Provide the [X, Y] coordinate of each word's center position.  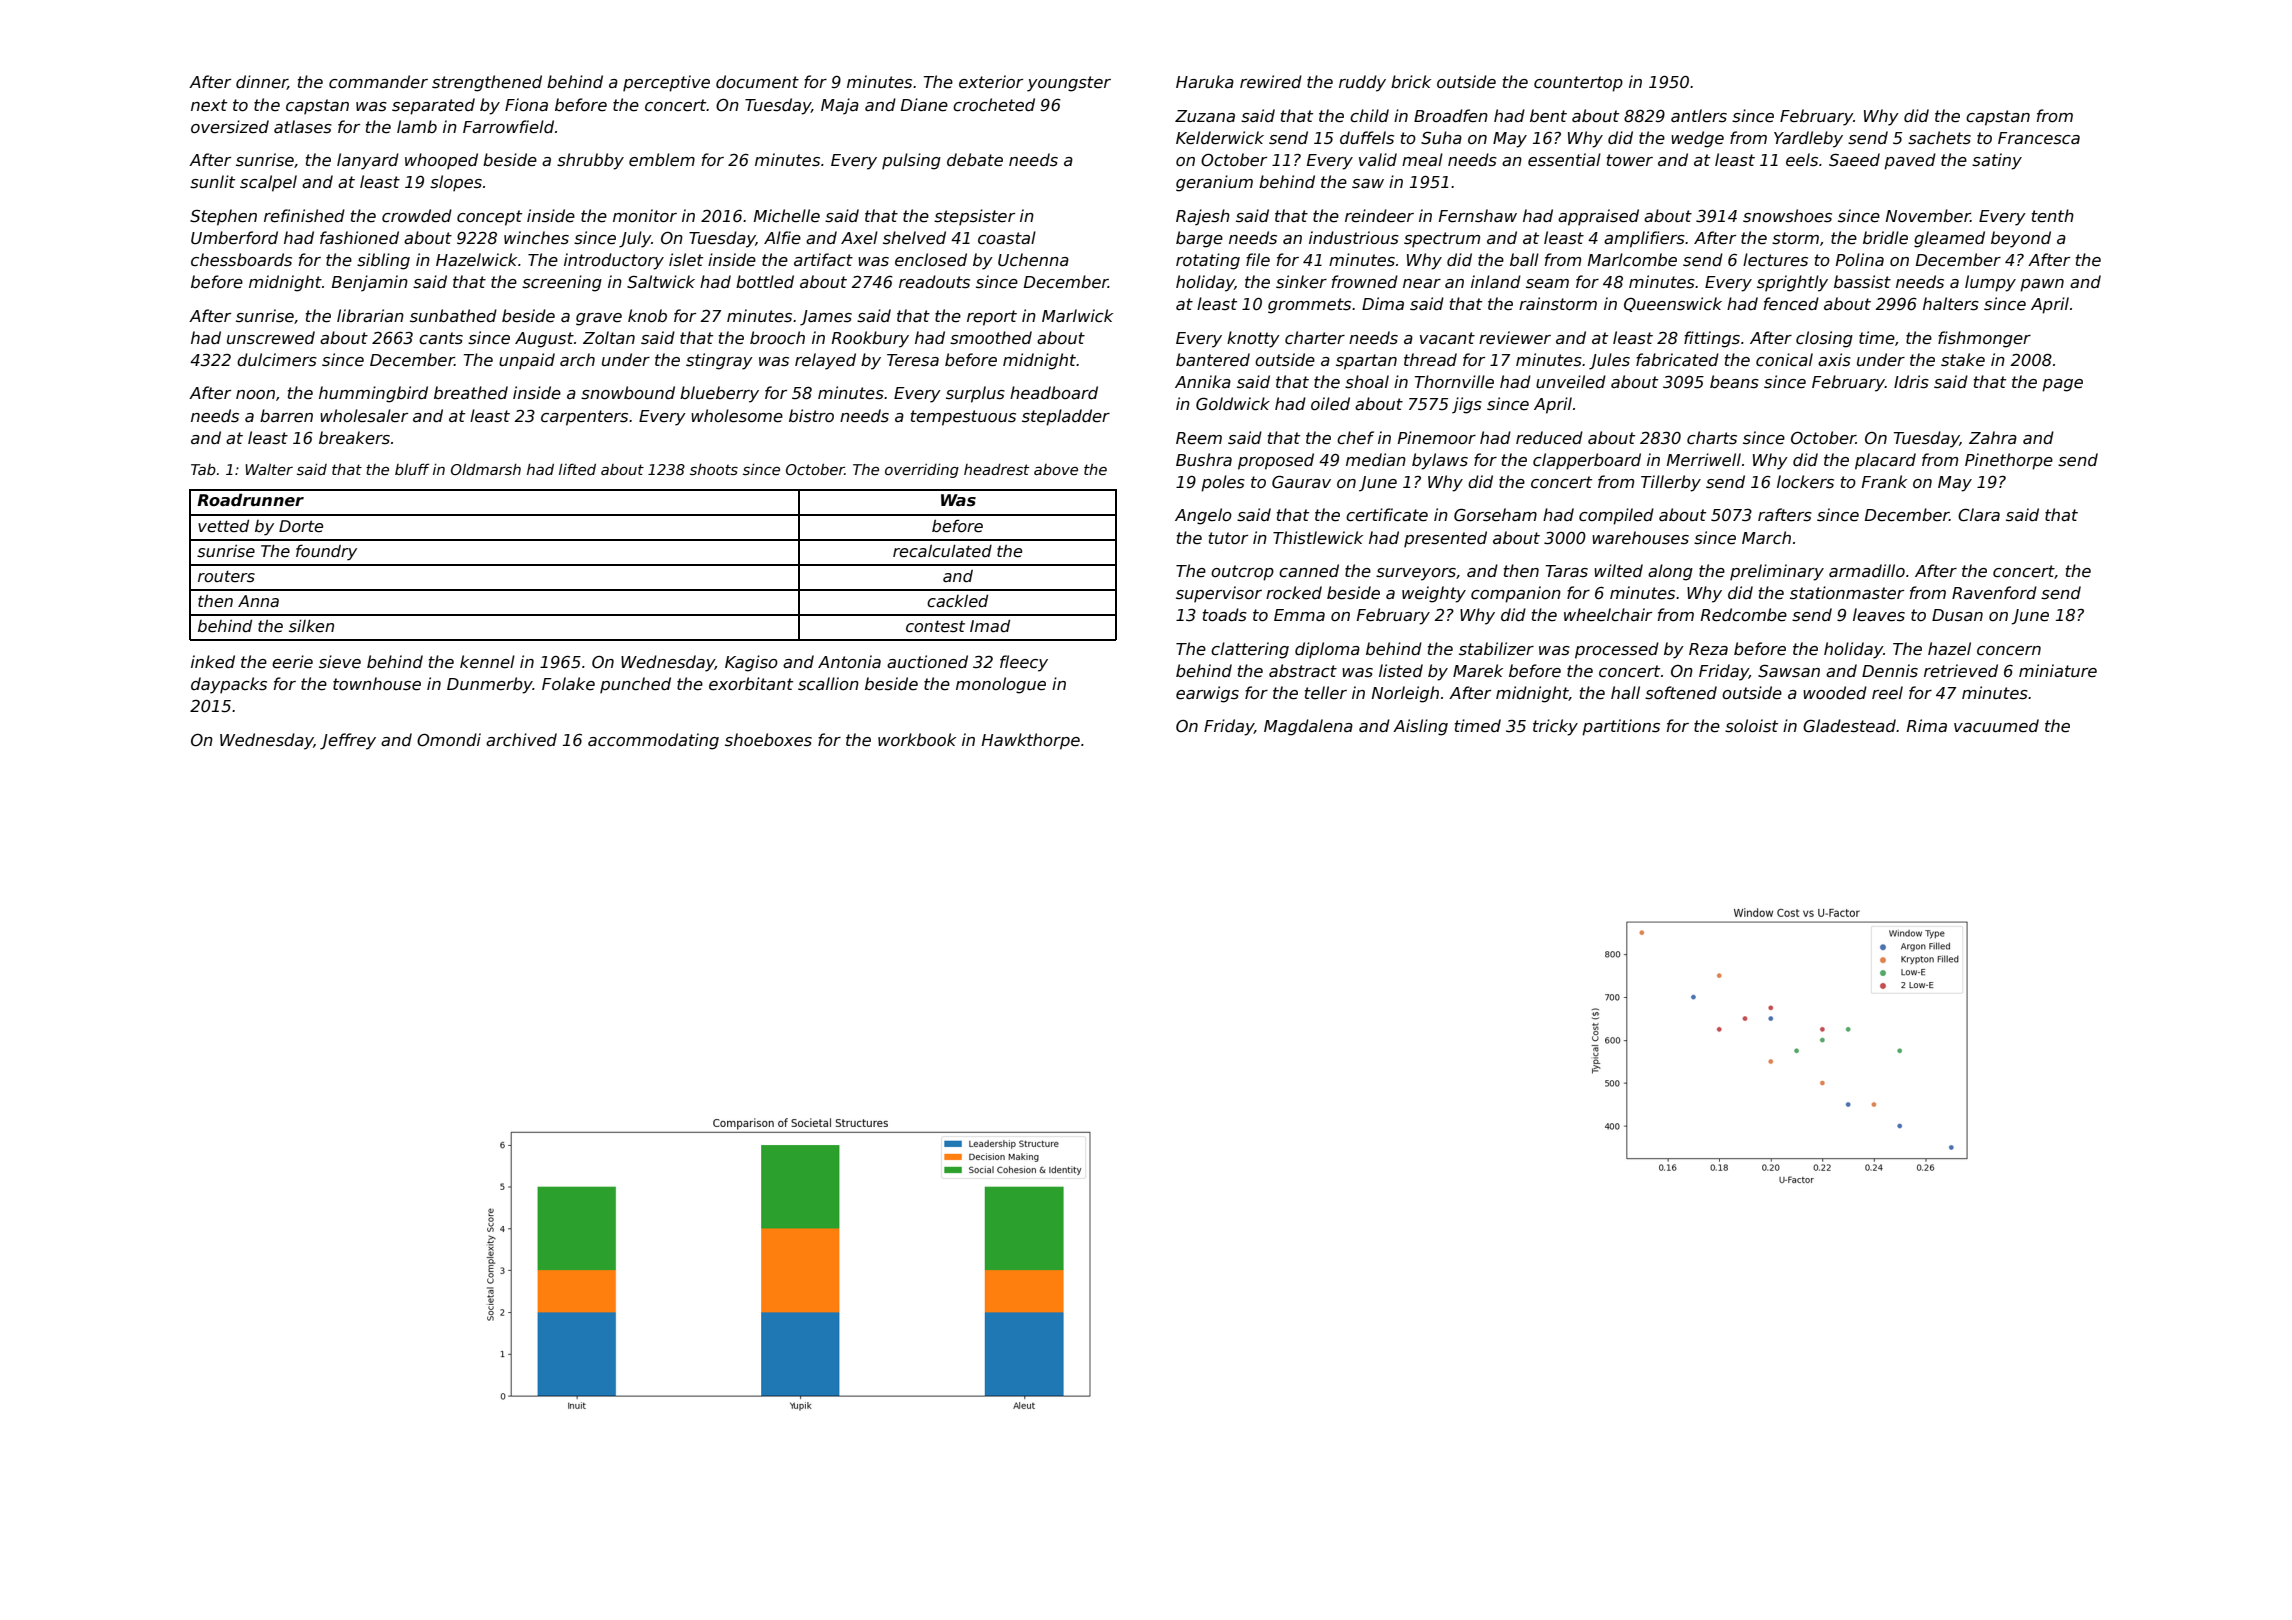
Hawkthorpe [1031, 741]
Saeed [1854, 159]
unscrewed [271, 338]
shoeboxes [768, 740]
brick [1411, 81]
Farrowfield [508, 127]
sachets [1939, 138]
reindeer [1379, 216]
